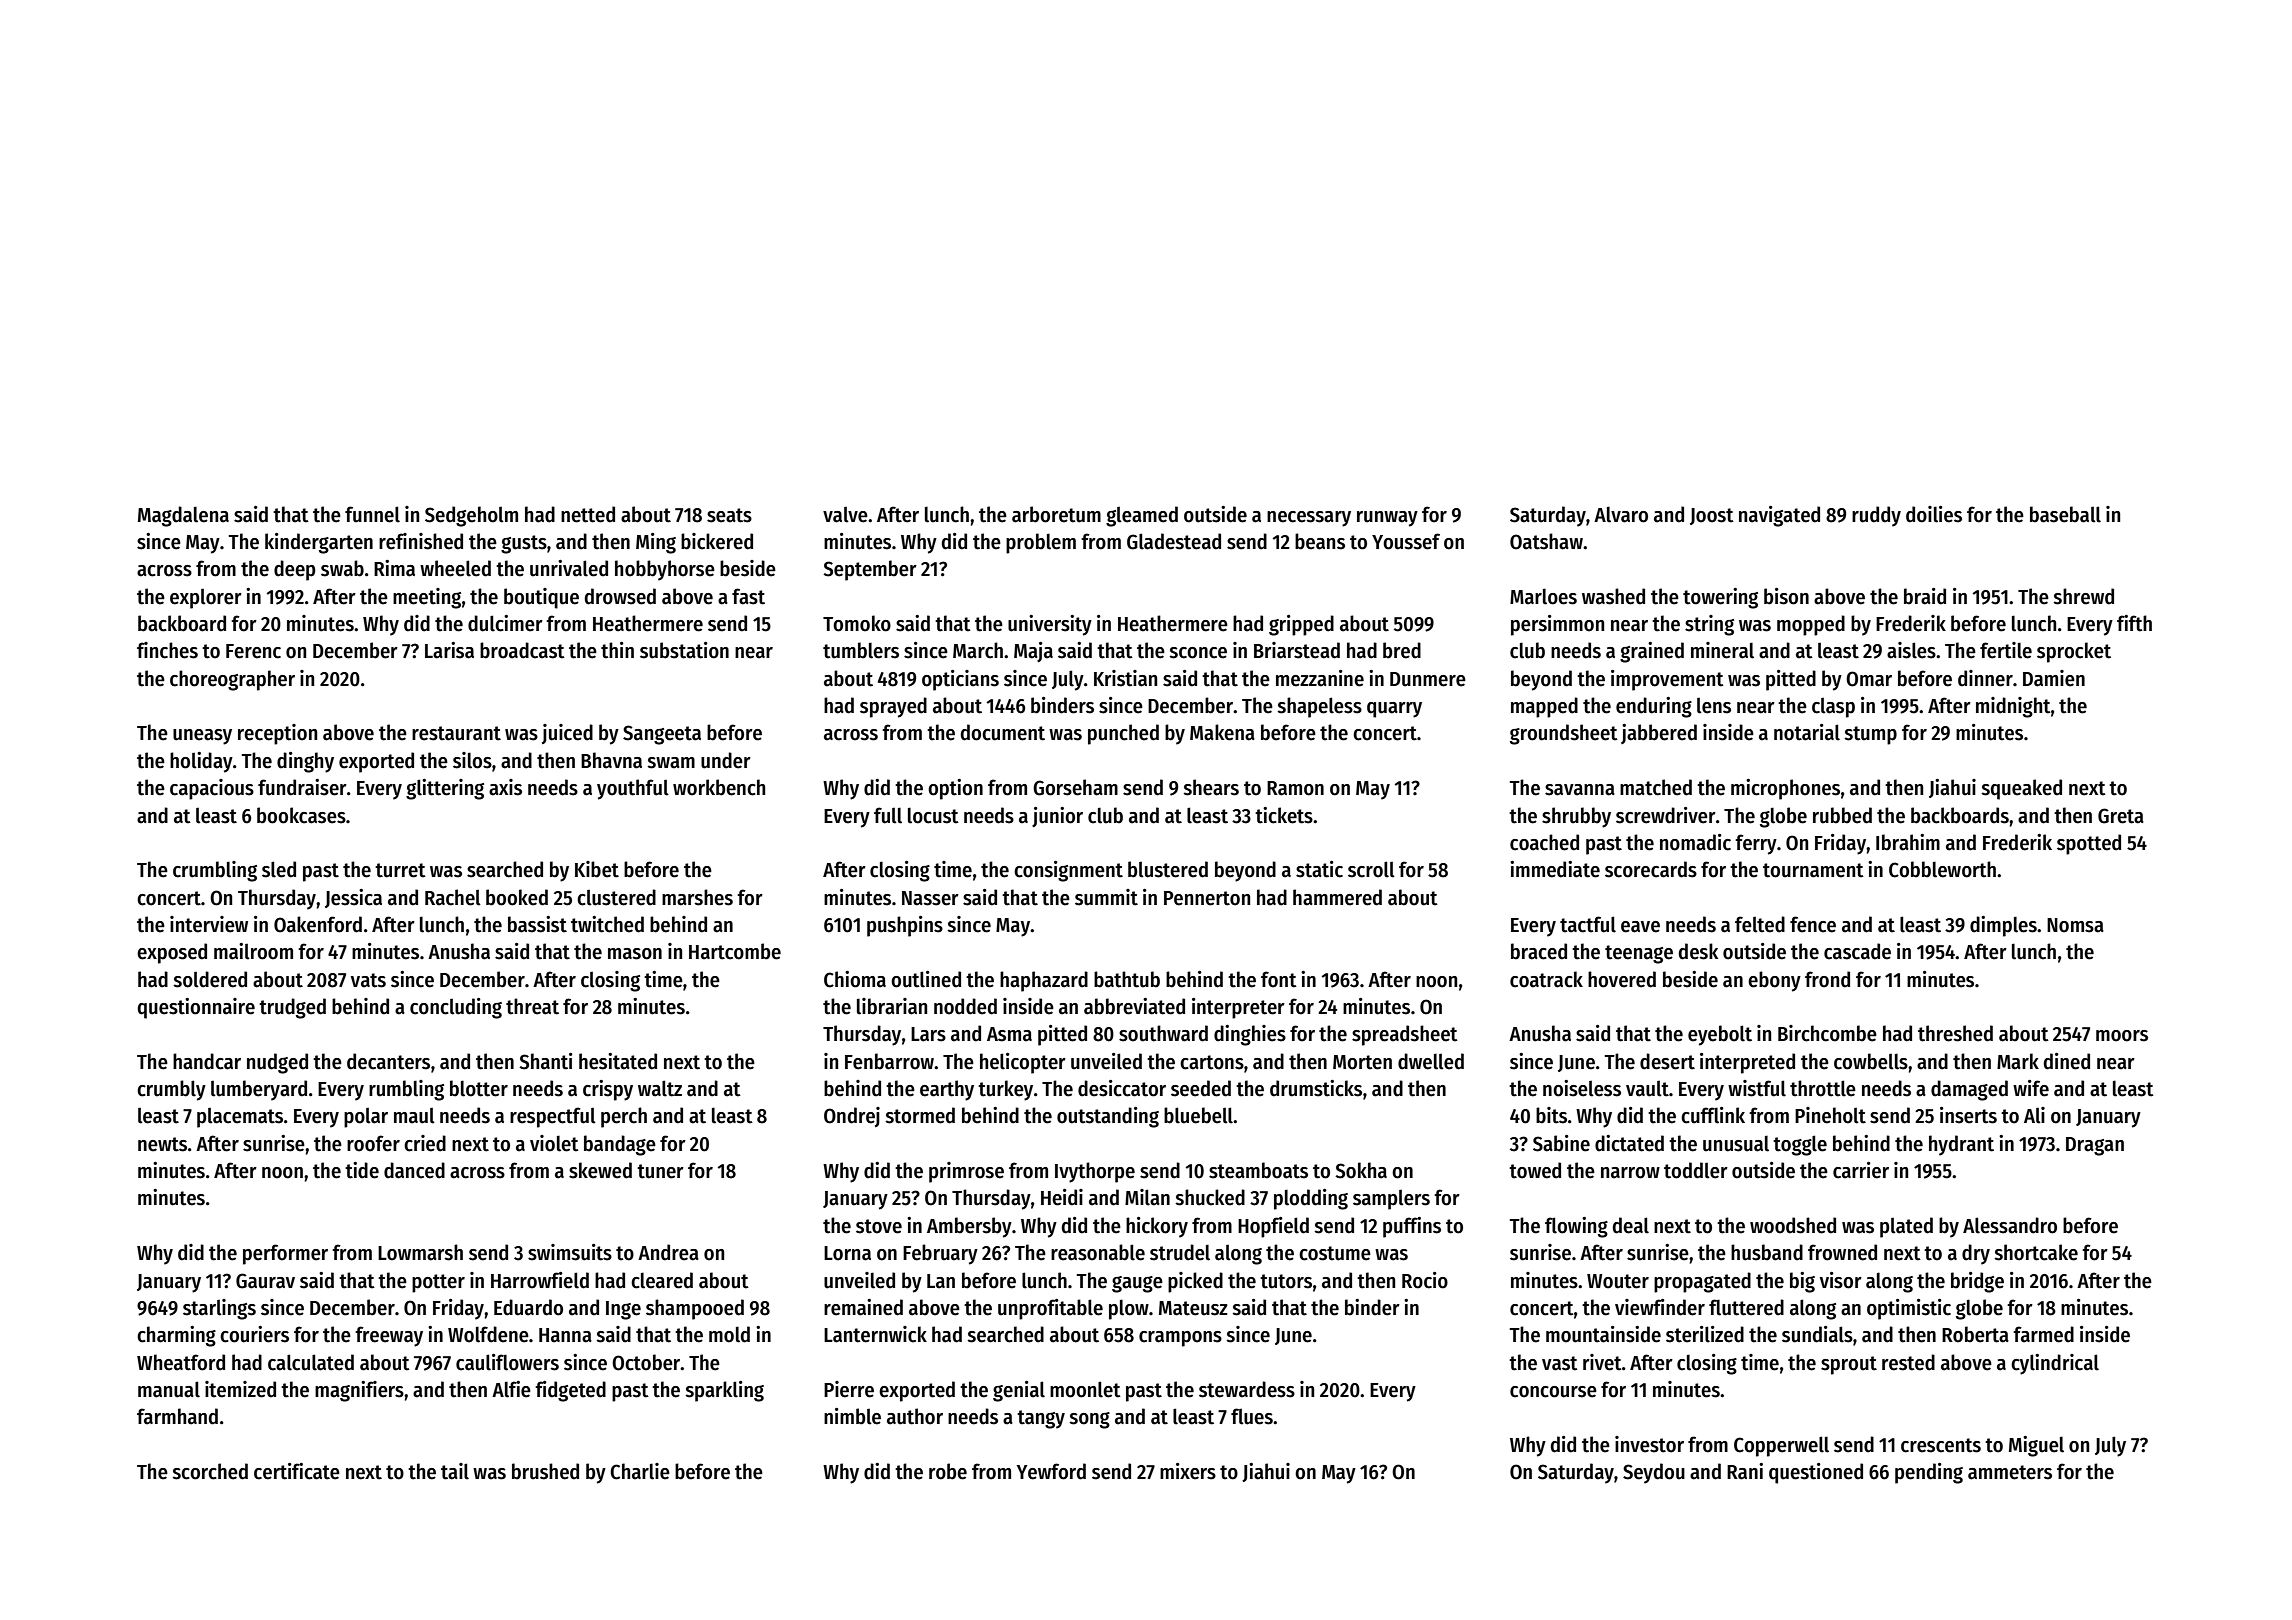 This document has height=1620, width=2292. What do you see at coordinates (1412, 1227) in the document?
I see `puffins` at bounding box center [1412, 1227].
